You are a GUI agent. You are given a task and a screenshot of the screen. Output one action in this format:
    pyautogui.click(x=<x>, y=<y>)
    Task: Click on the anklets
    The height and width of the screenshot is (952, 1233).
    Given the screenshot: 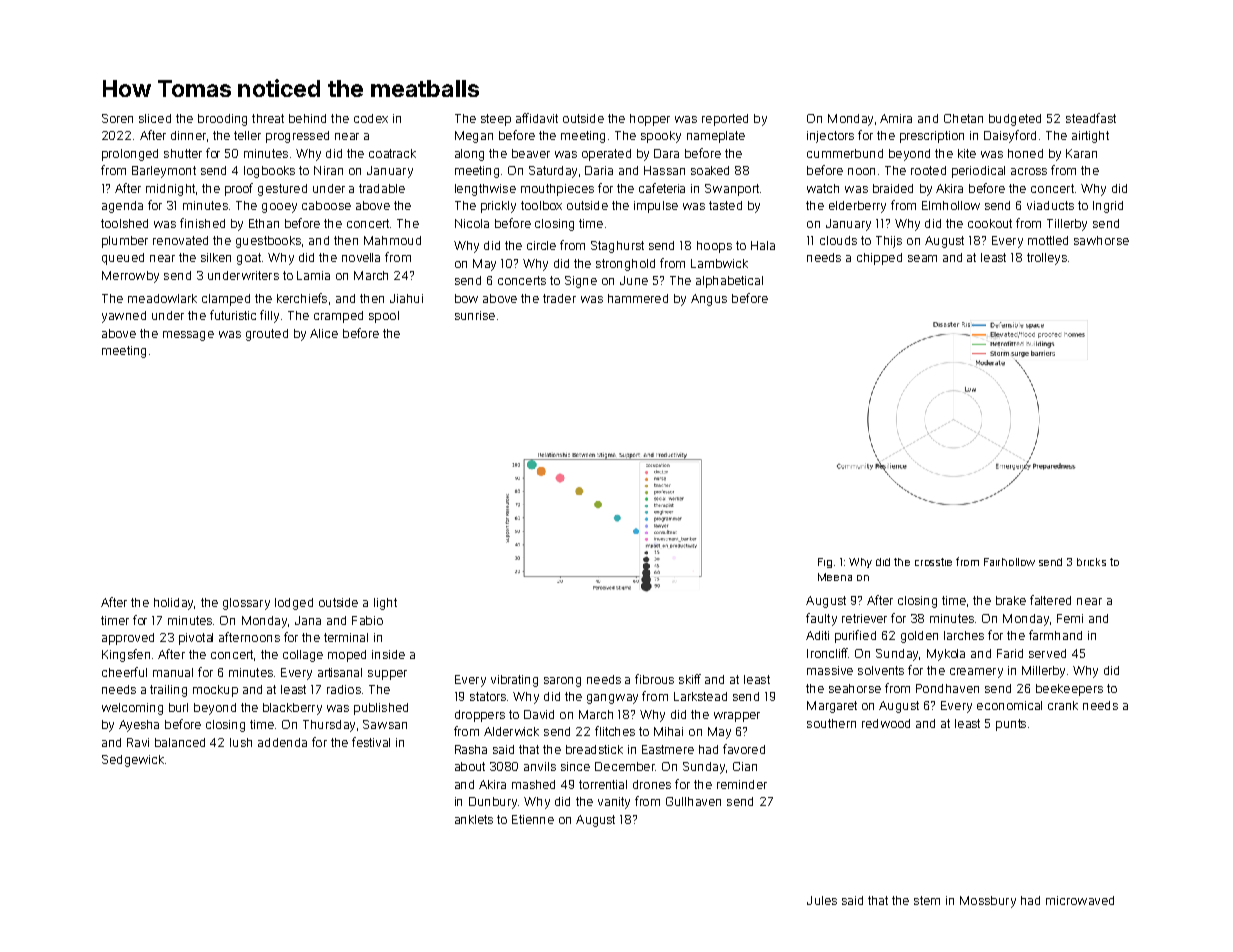 What is the action you would take?
    pyautogui.click(x=474, y=819)
